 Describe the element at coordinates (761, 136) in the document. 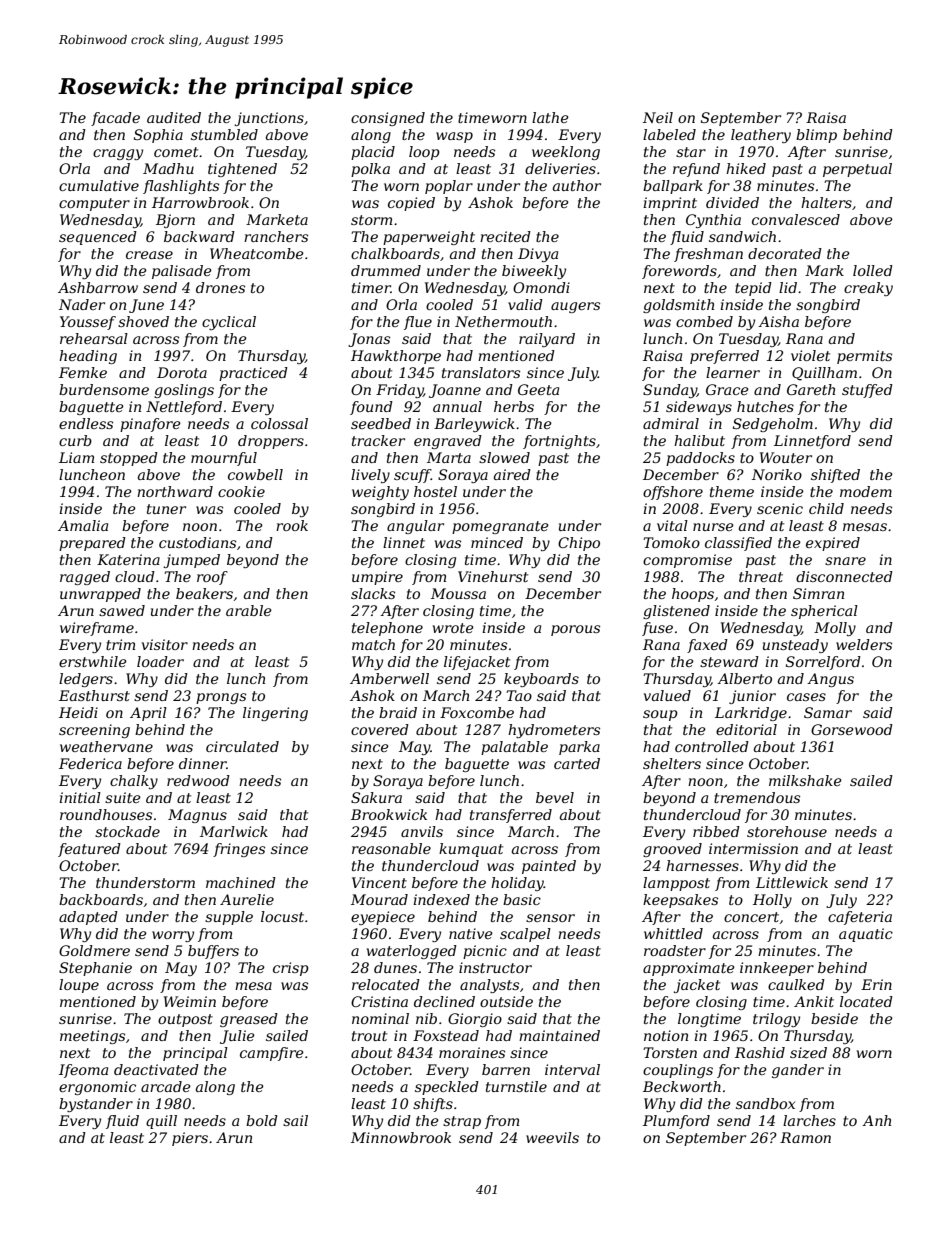

I see `leathery` at that location.
